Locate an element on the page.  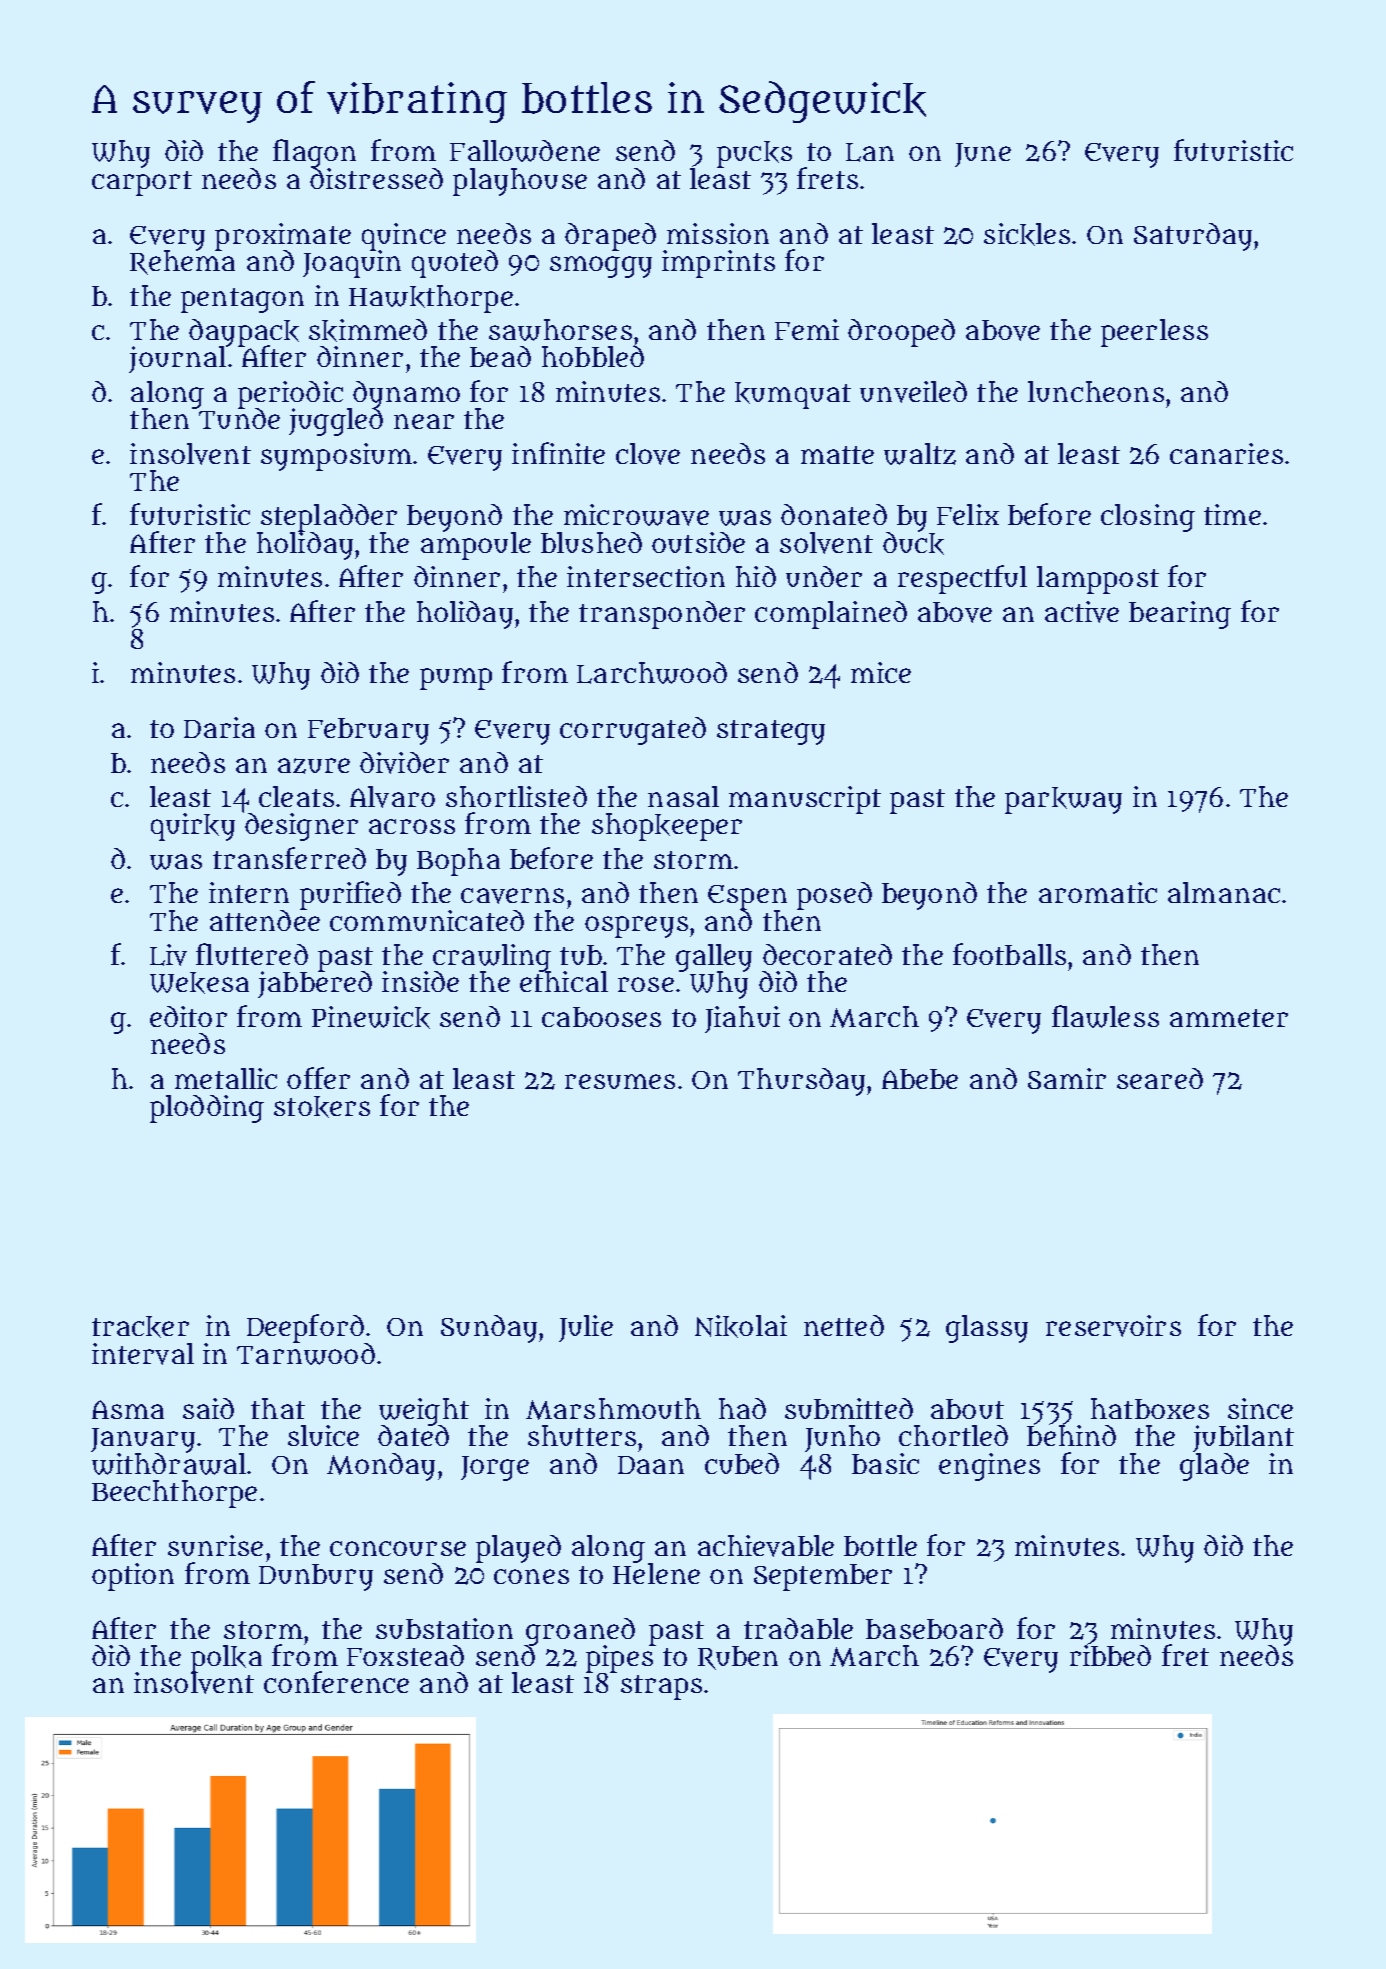
almanac is located at coordinates (1224, 892).
